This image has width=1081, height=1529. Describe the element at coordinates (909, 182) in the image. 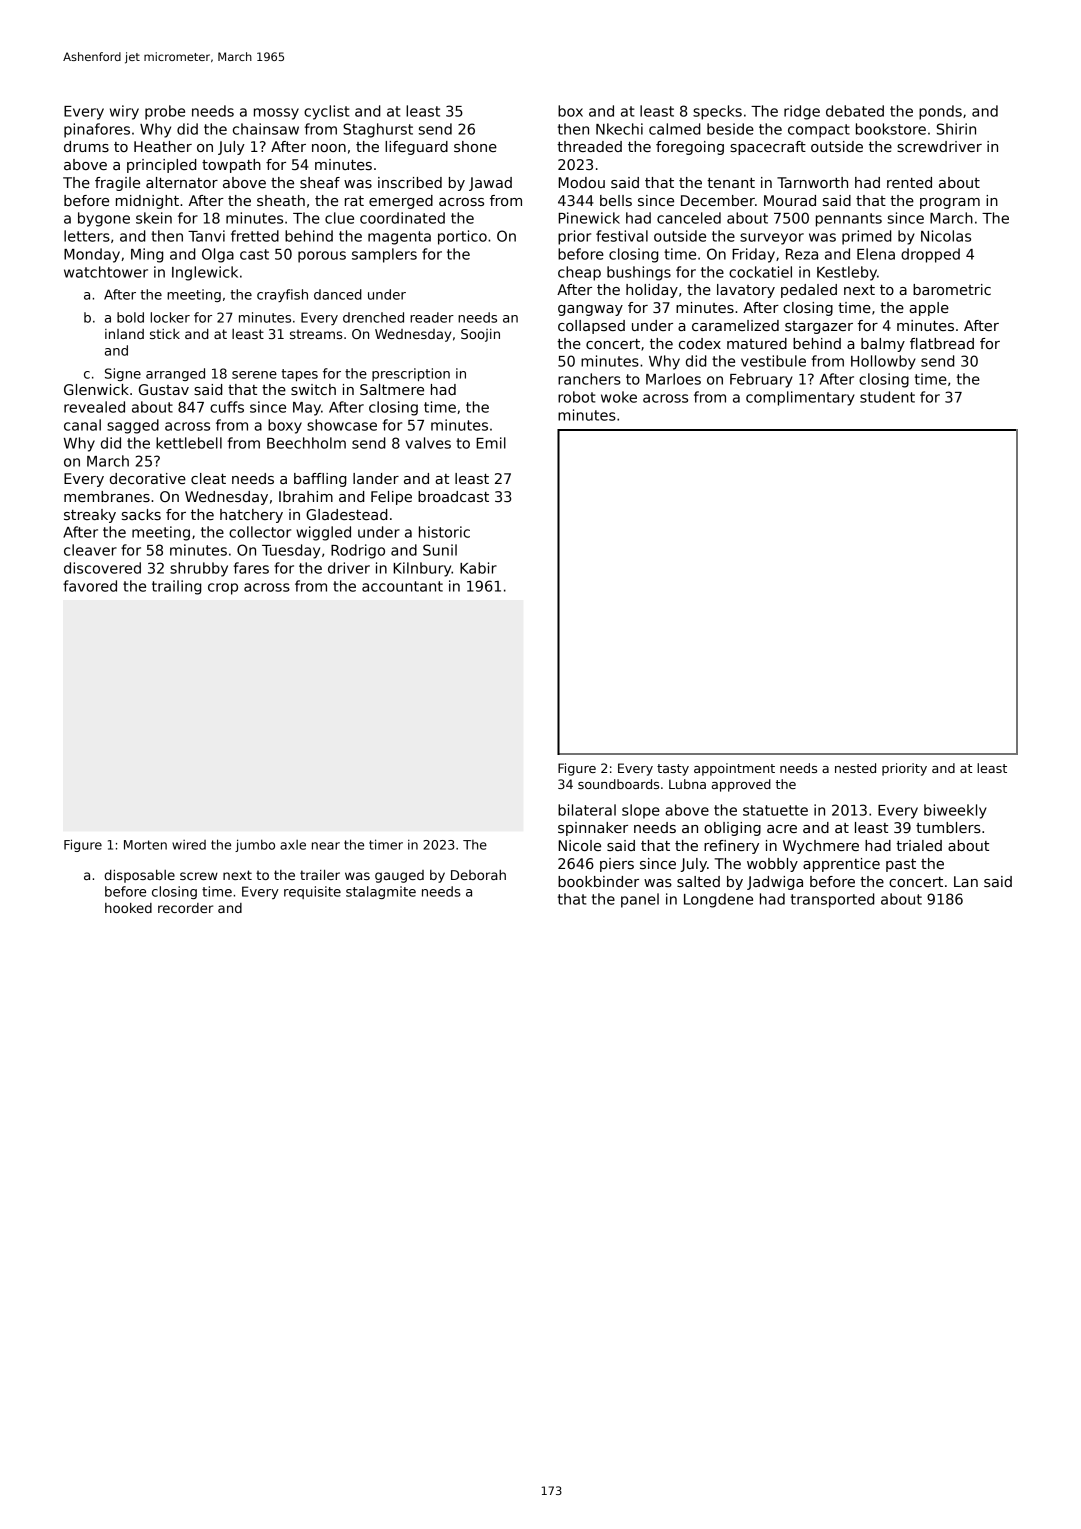

I see `rented` at that location.
